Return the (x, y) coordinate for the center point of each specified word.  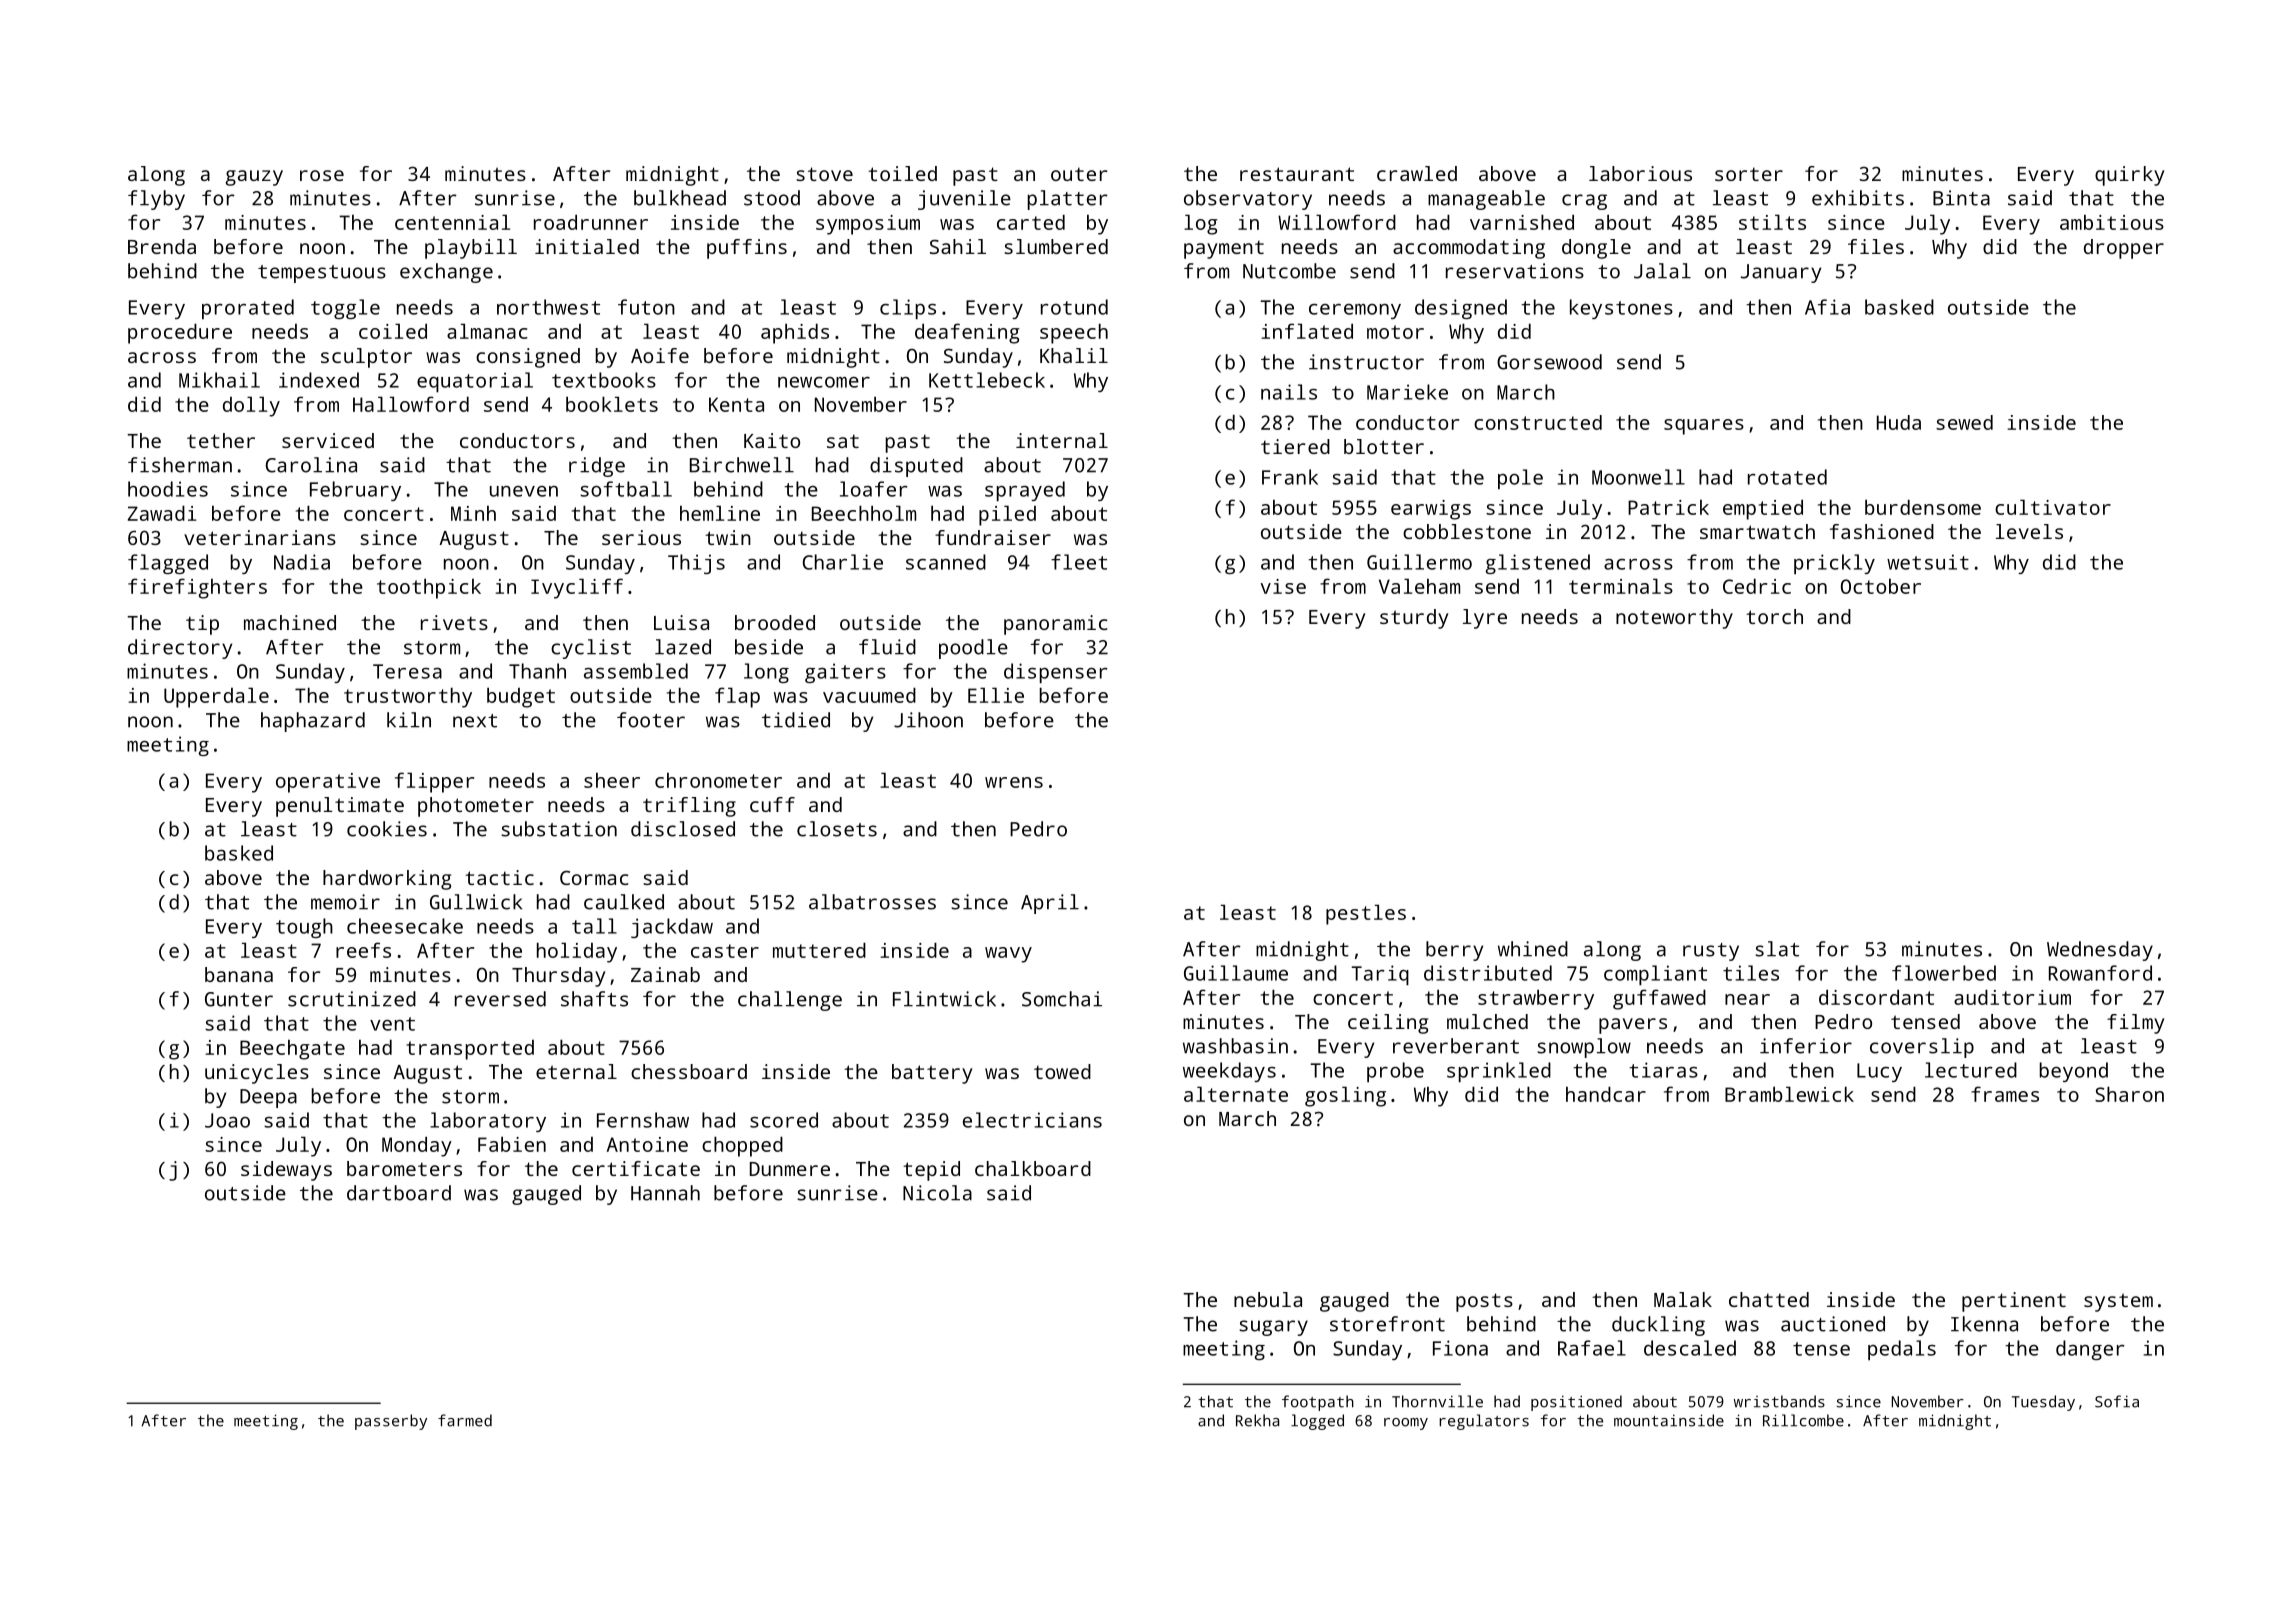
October (1881, 586)
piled (1007, 515)
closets (837, 829)
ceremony (1355, 311)
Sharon (2129, 1094)
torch (1774, 616)
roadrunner (591, 222)
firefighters (197, 588)
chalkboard (1033, 1168)
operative (328, 783)
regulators (1484, 1422)
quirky (2129, 176)
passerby (391, 1422)
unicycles (257, 1074)
